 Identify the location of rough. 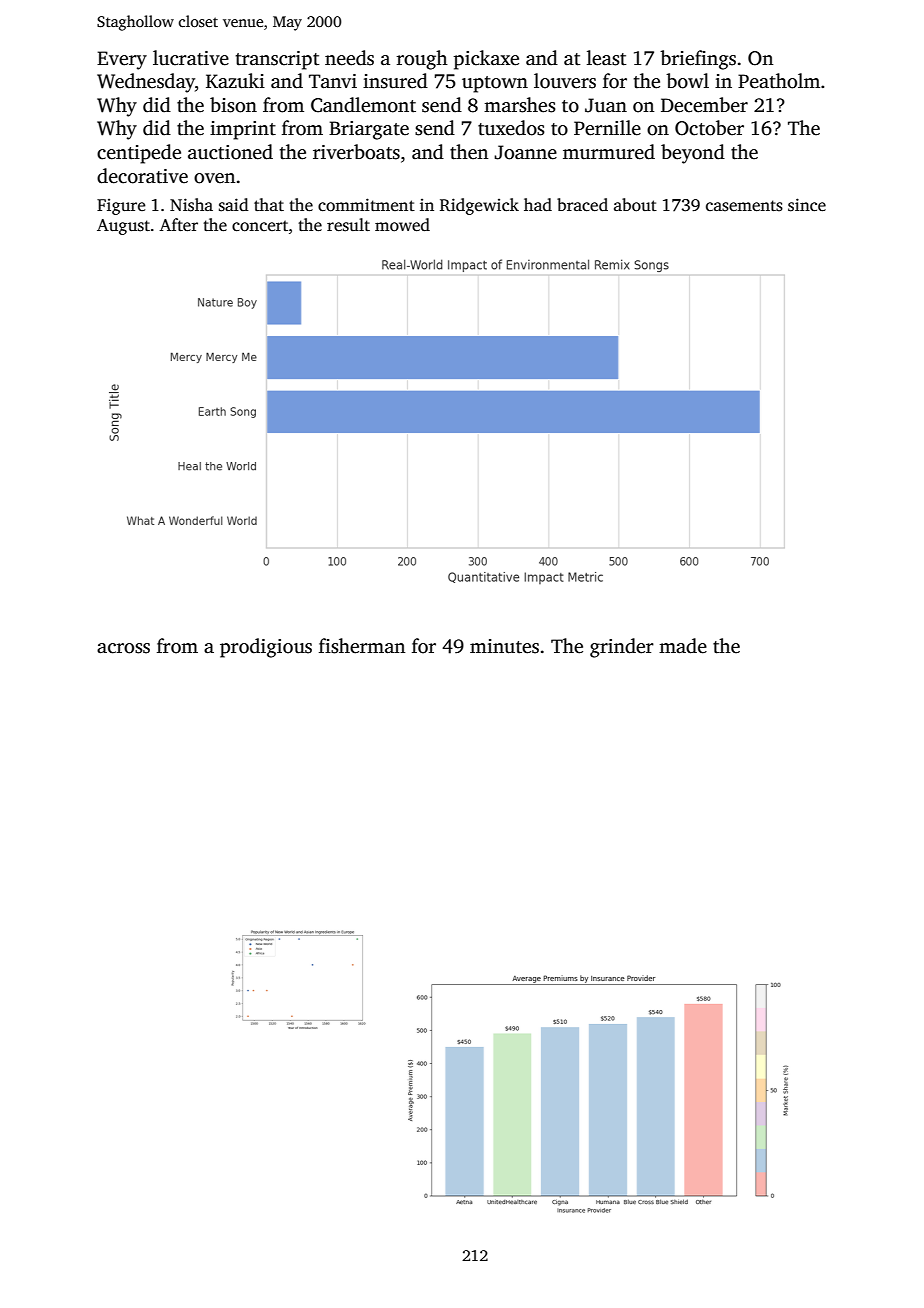
(422, 60).
